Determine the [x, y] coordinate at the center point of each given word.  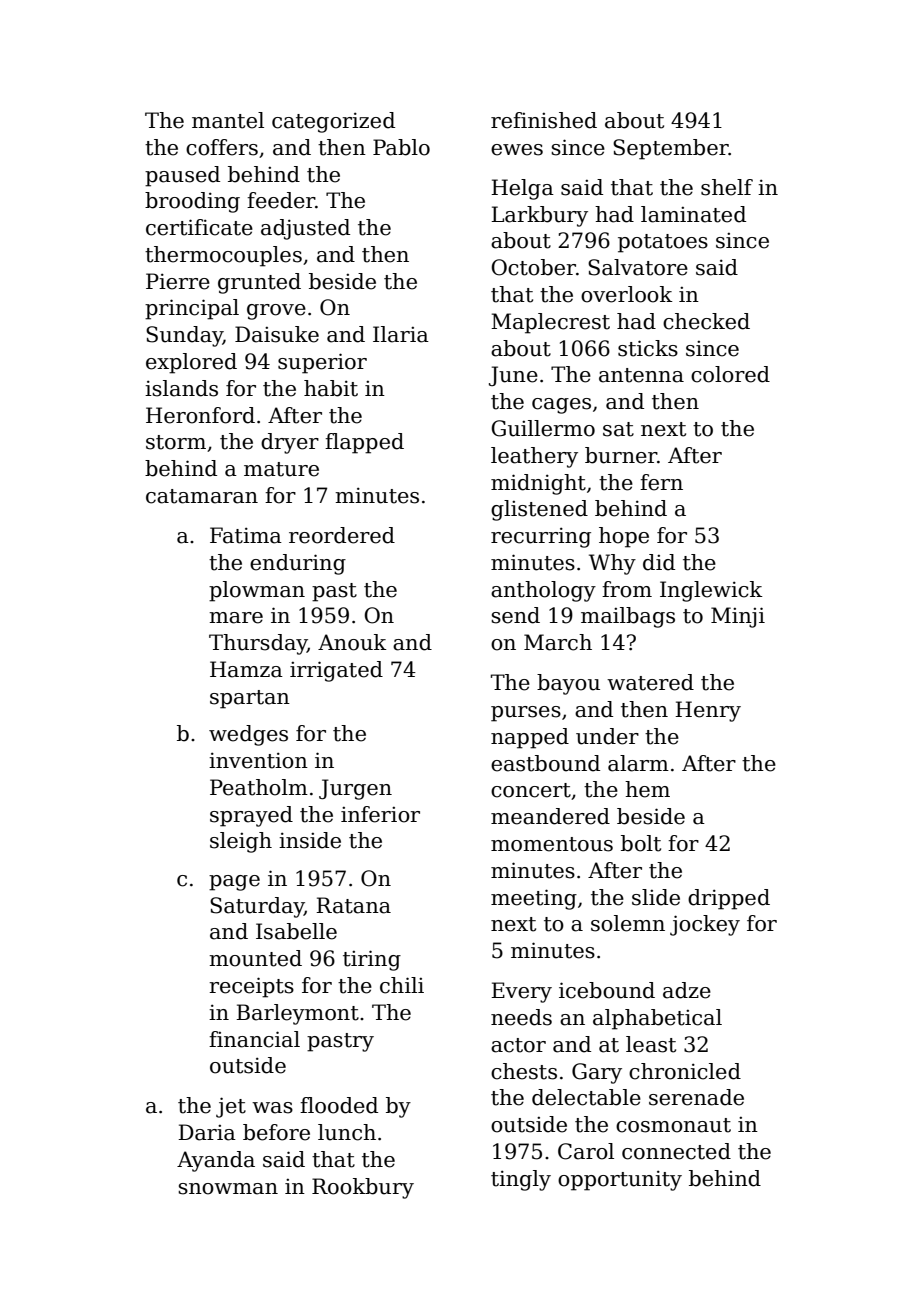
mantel [228, 120]
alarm [638, 763]
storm [176, 442]
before [276, 1132]
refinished [544, 120]
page [234, 883]
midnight [538, 484]
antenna [641, 375]
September [671, 149]
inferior [380, 814]
